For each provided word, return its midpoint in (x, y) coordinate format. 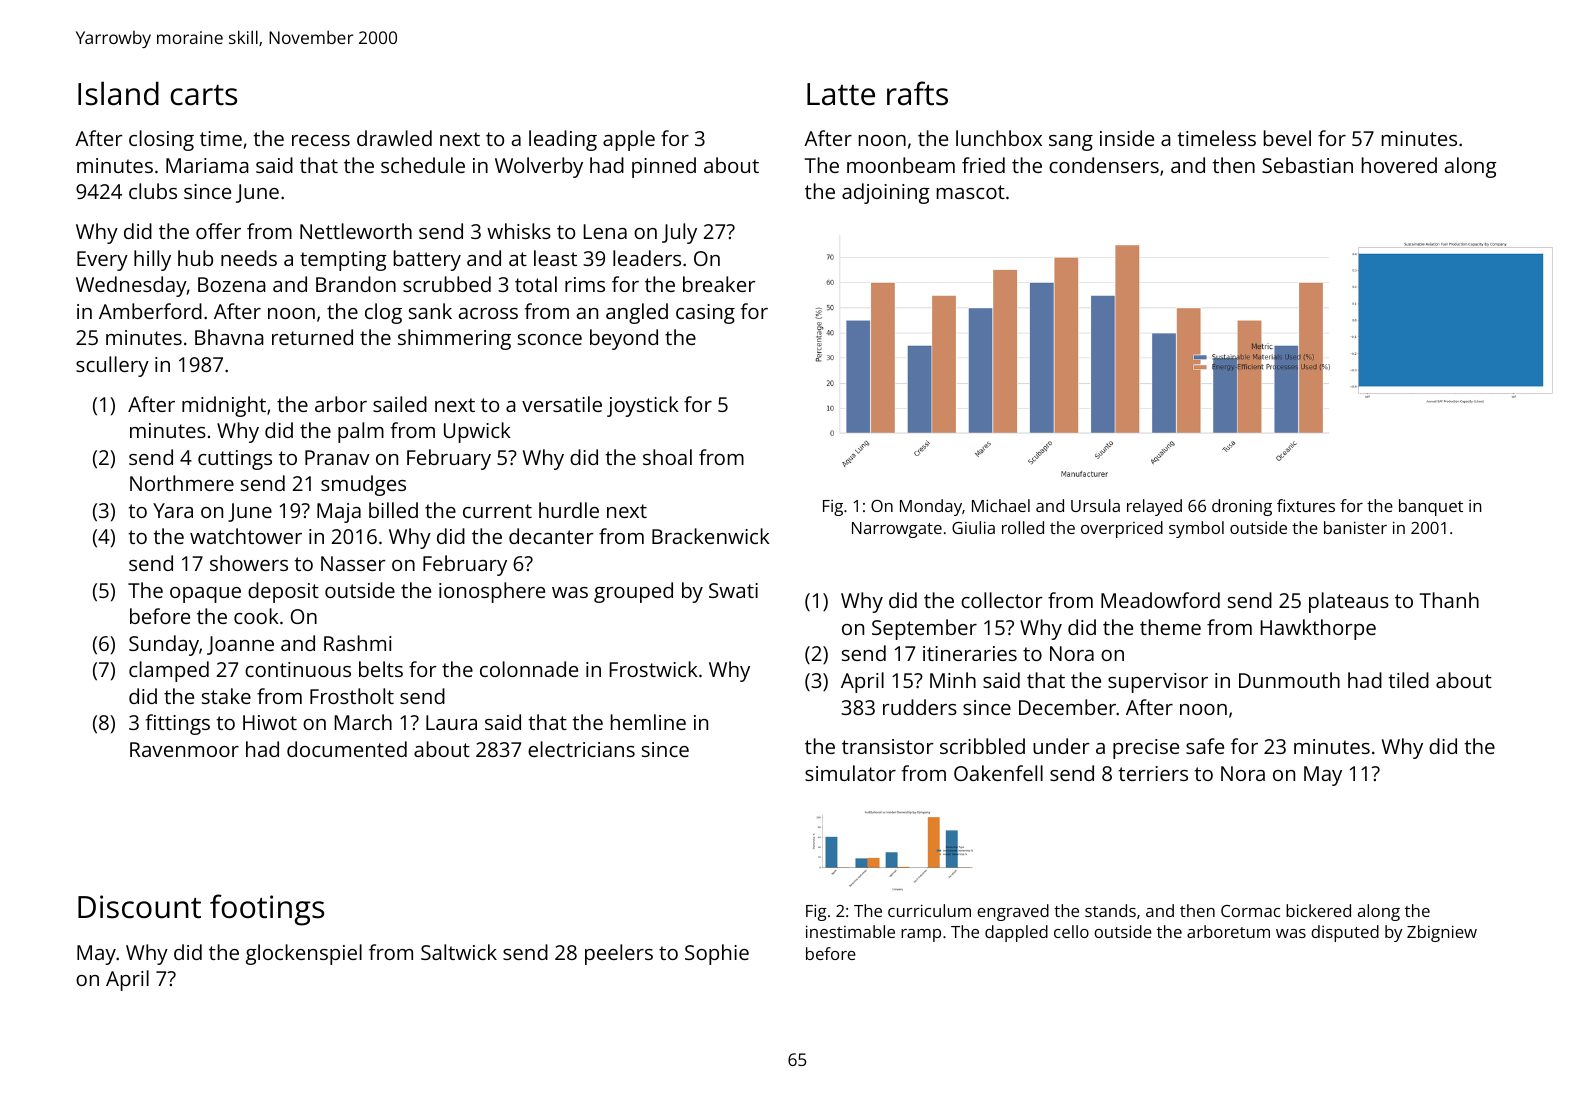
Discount (139, 907)
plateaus (1349, 602)
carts (203, 95)
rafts (917, 93)
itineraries (970, 653)
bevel (1287, 138)
